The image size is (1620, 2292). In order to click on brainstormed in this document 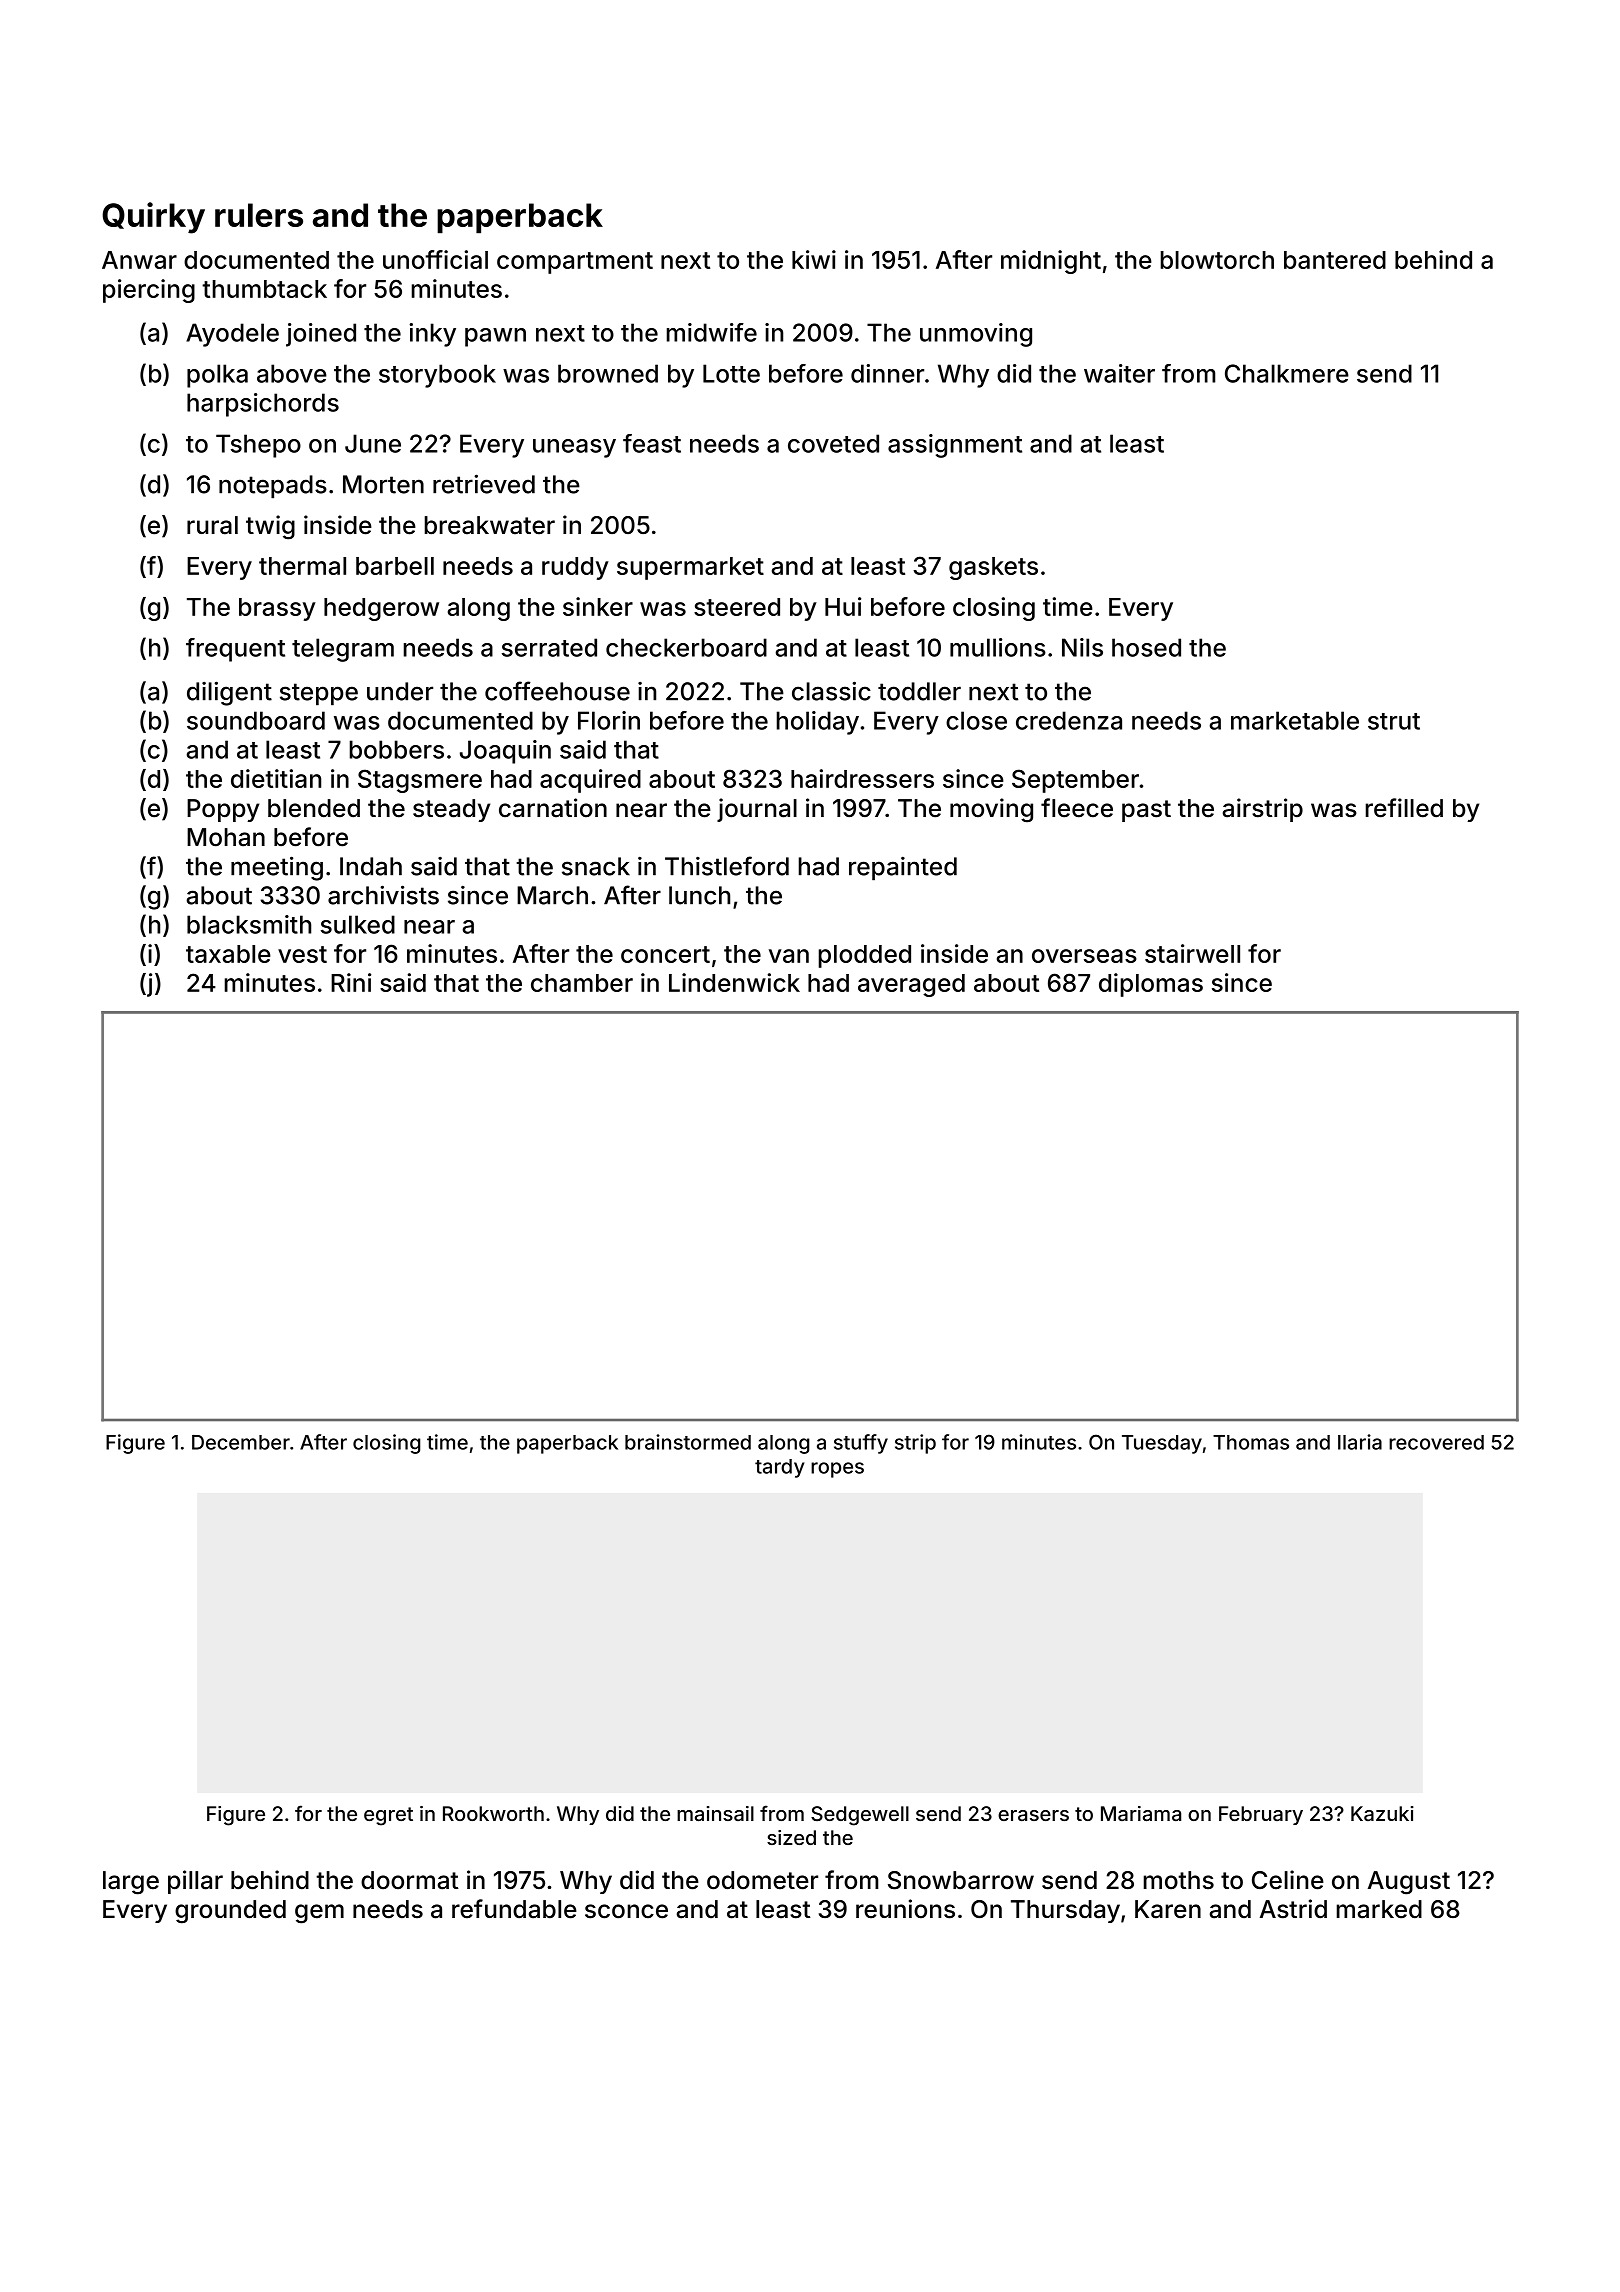, I will do `click(688, 1442)`.
